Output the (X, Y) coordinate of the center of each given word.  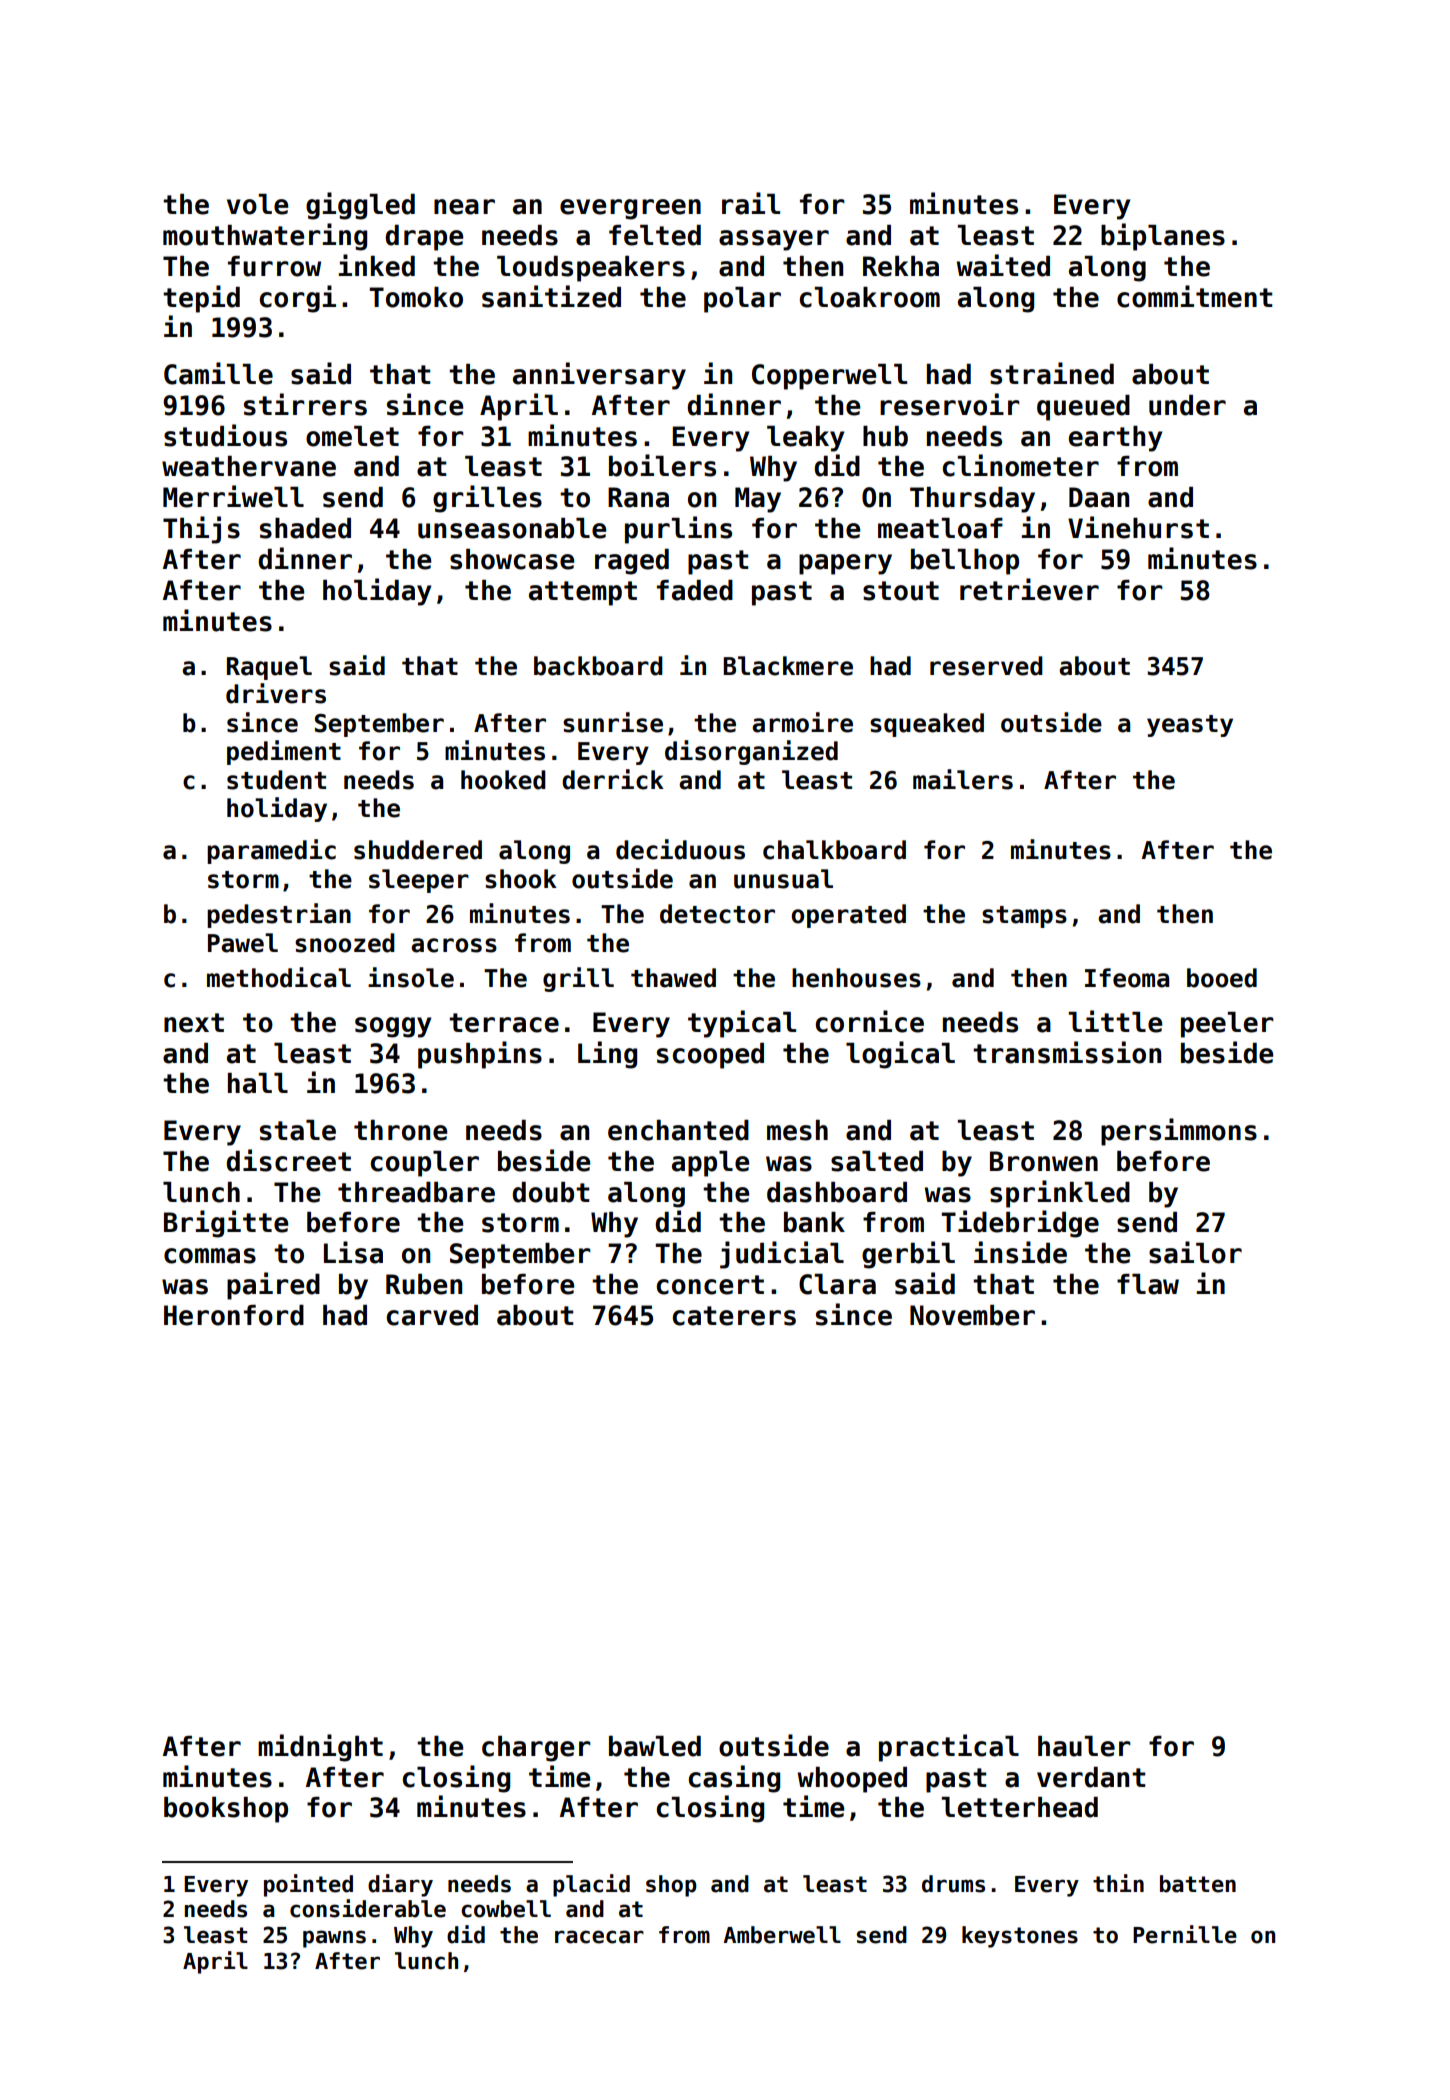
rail (751, 203)
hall (258, 1083)
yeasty (1190, 726)
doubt (551, 1192)
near (464, 207)
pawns (334, 1939)
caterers (734, 1316)
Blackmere (788, 666)
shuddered (418, 850)
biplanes (1163, 237)
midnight (320, 1748)
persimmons (1179, 1132)
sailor (1195, 1252)
